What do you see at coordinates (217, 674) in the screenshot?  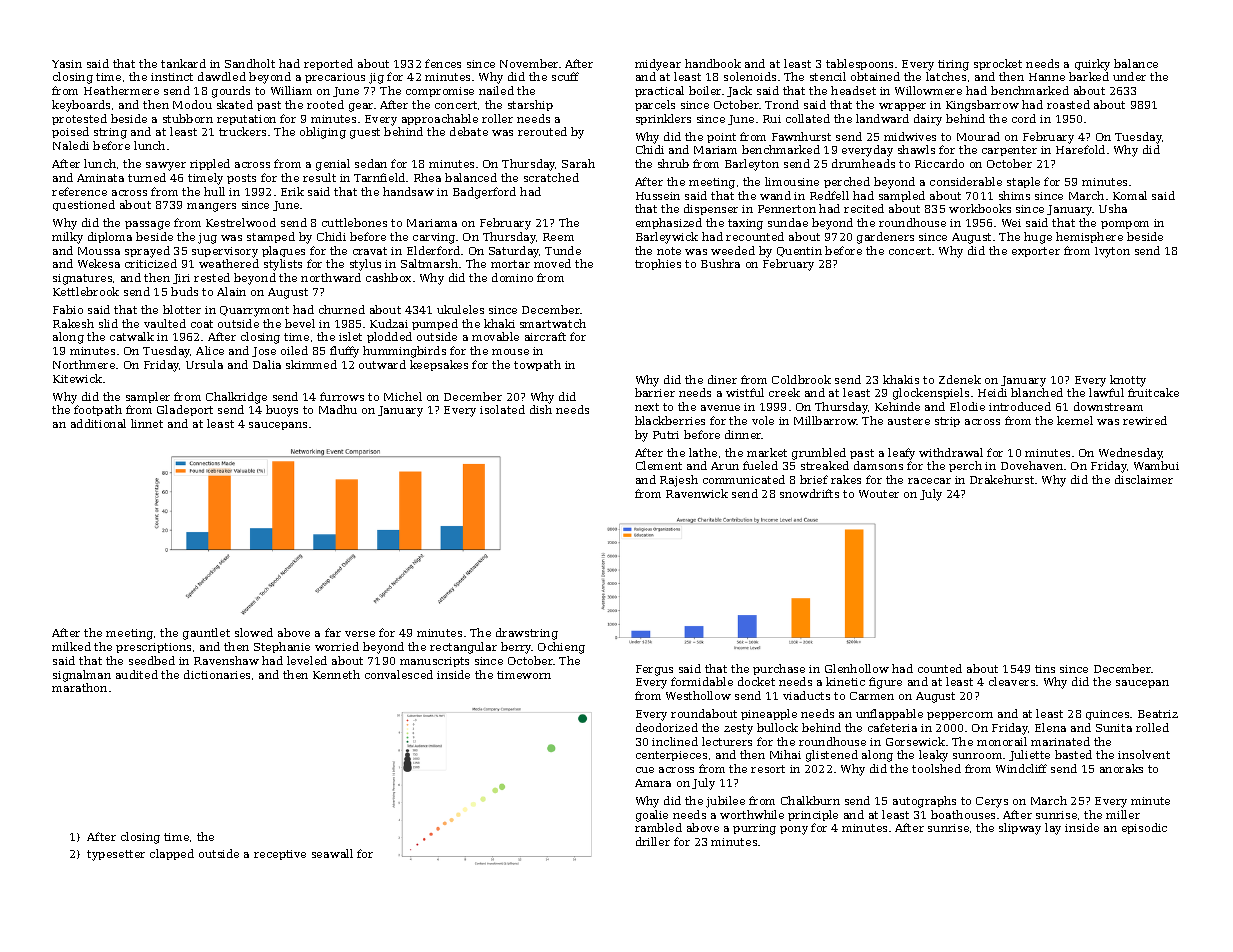 I see `dictionaries` at bounding box center [217, 674].
